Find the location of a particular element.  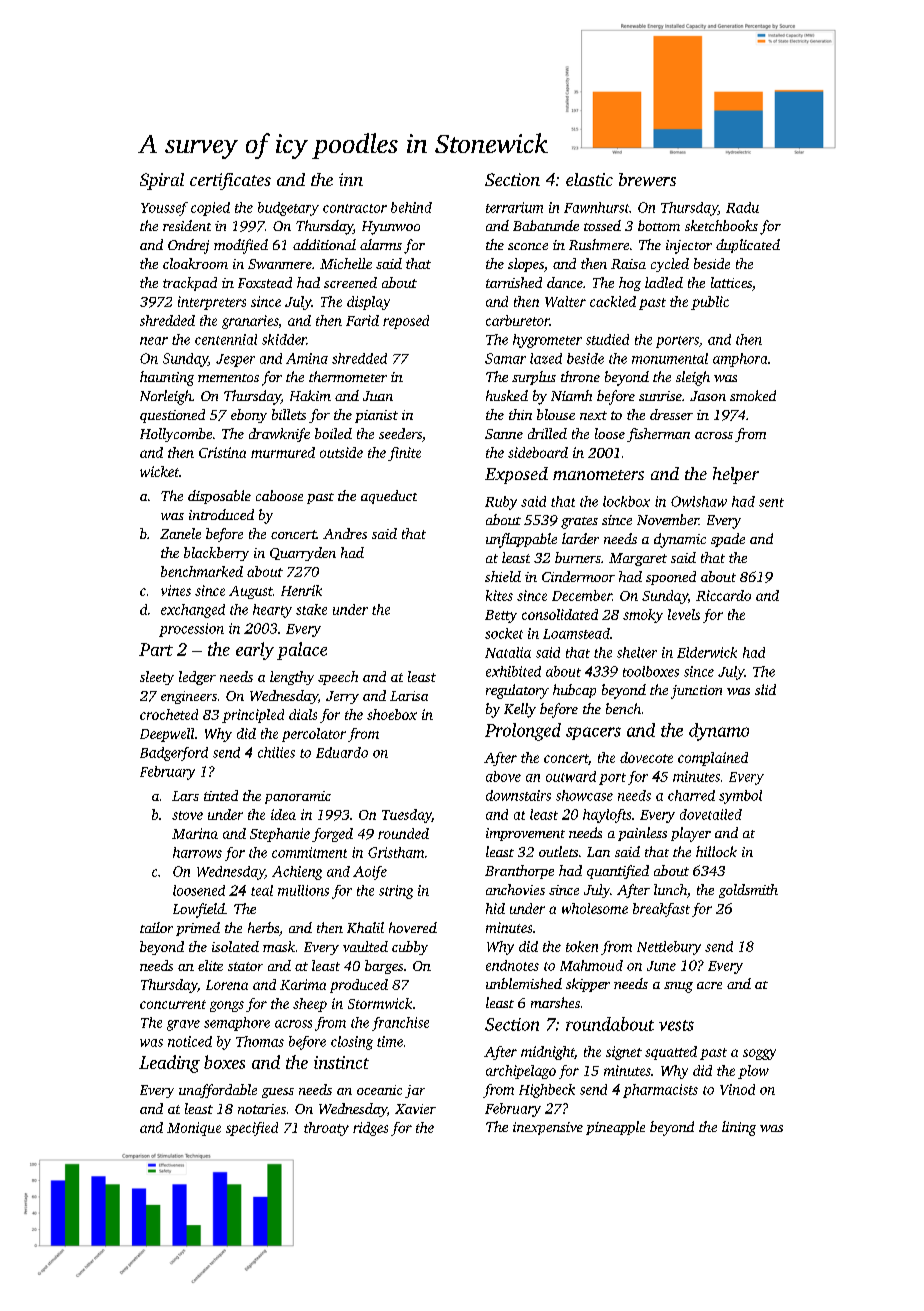

slid is located at coordinates (765, 689).
